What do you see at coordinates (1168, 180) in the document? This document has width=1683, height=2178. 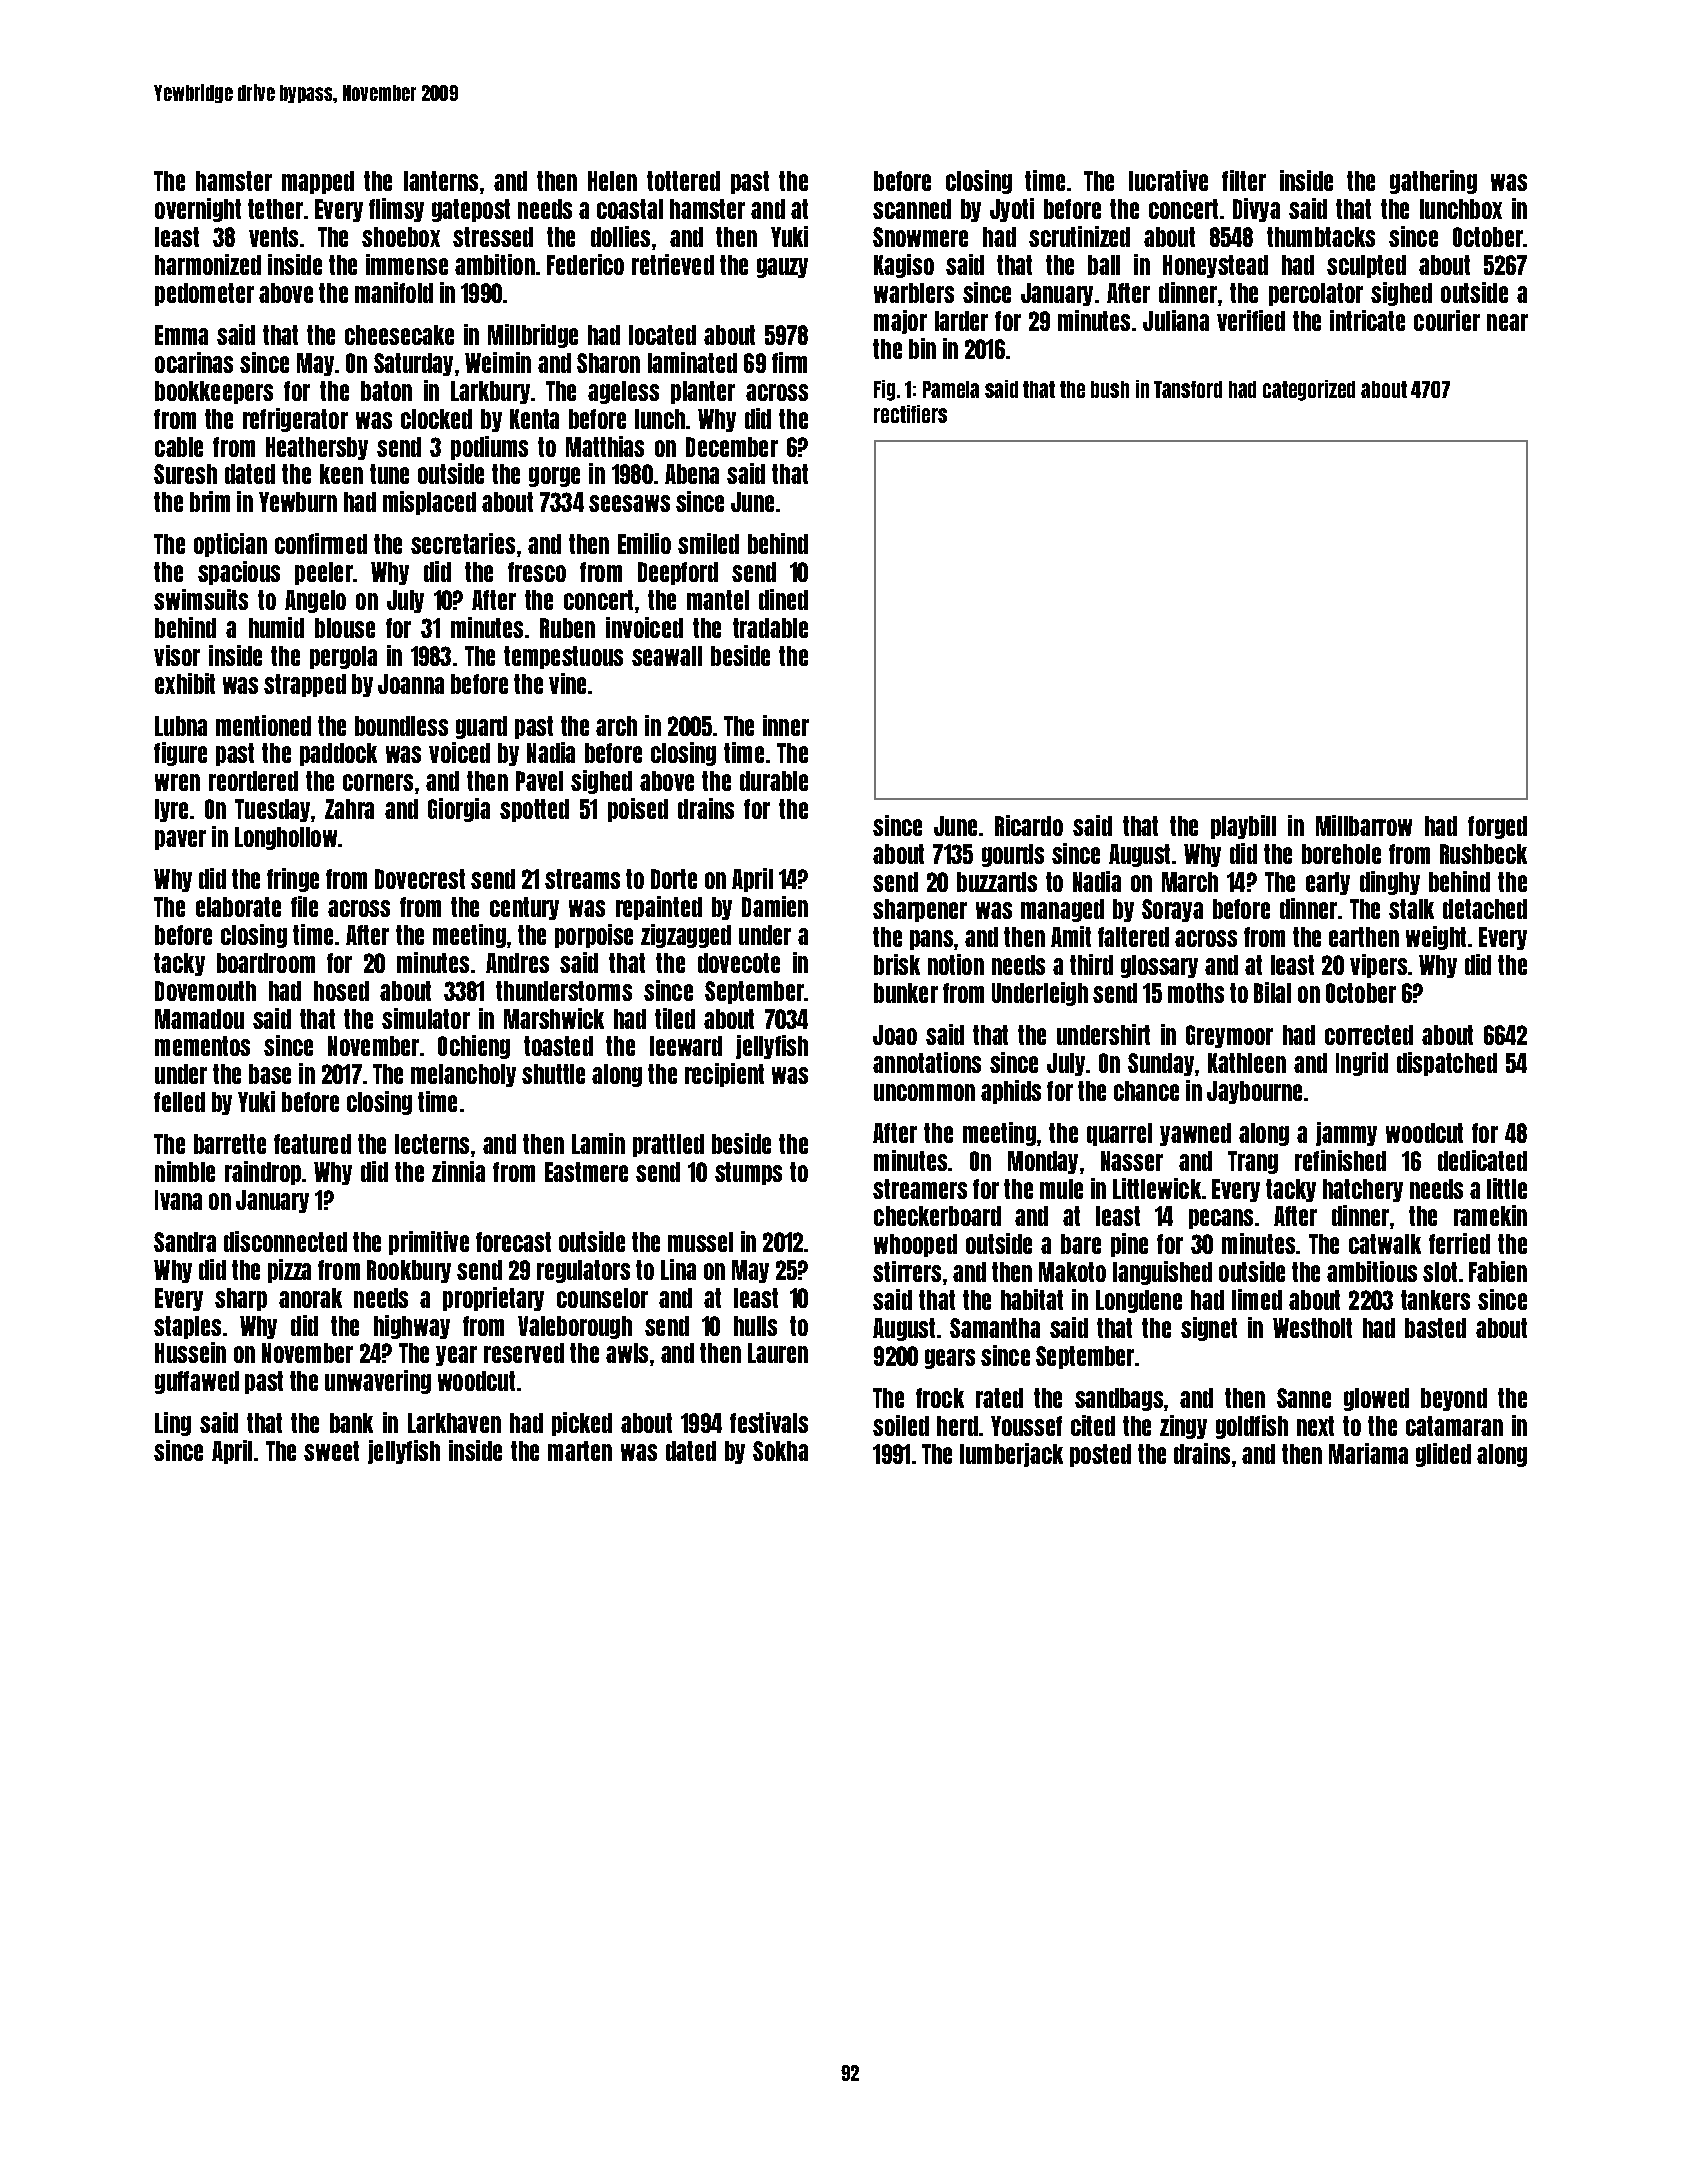 I see `lucrative` at bounding box center [1168, 180].
